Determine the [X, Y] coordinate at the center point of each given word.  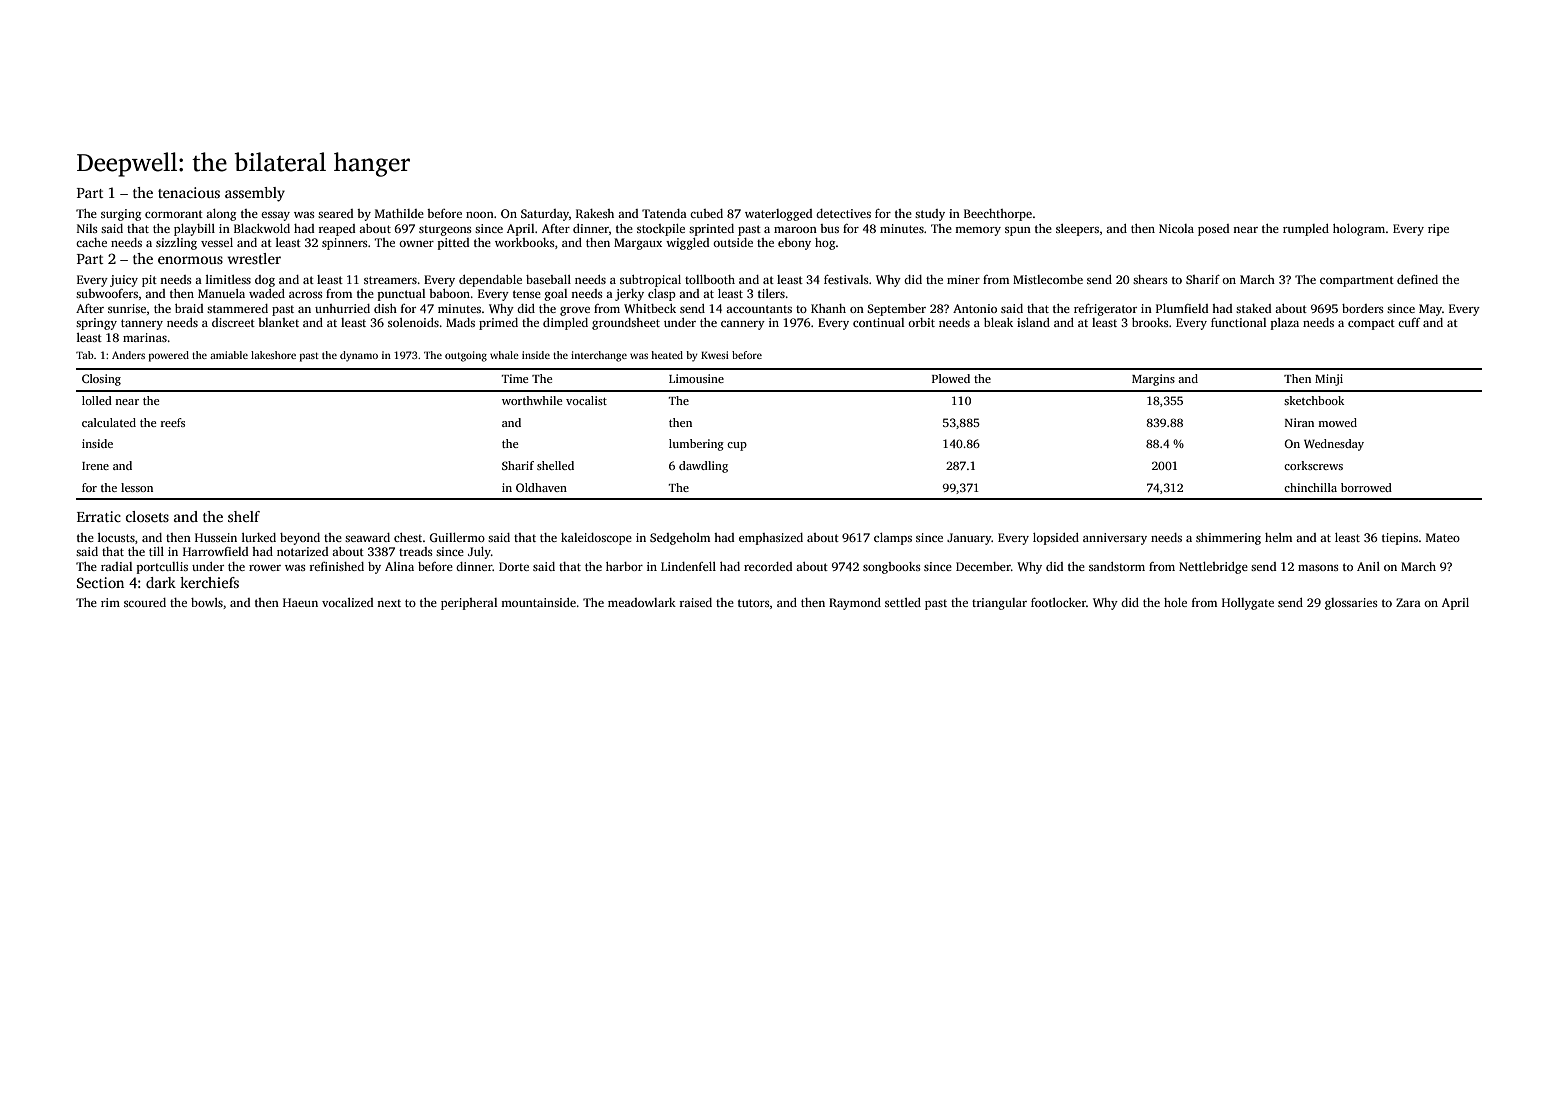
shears [1150, 279]
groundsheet [626, 324]
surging [121, 215]
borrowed [1366, 487]
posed [1214, 230]
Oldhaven [541, 487]
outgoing [466, 356]
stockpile [661, 230]
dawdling [703, 467]
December [983, 566]
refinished [336, 566]
